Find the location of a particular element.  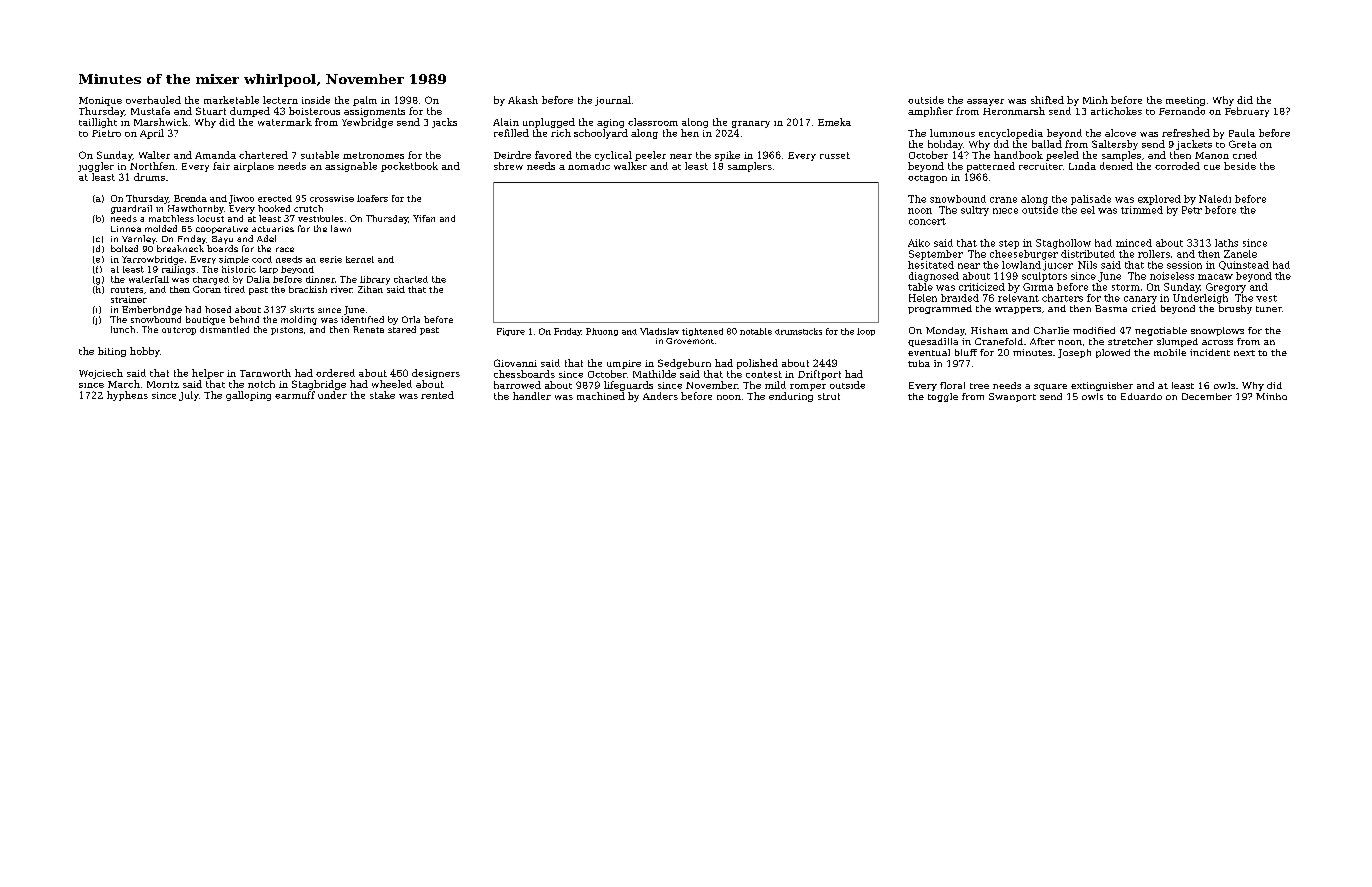

enduring is located at coordinates (791, 397).
